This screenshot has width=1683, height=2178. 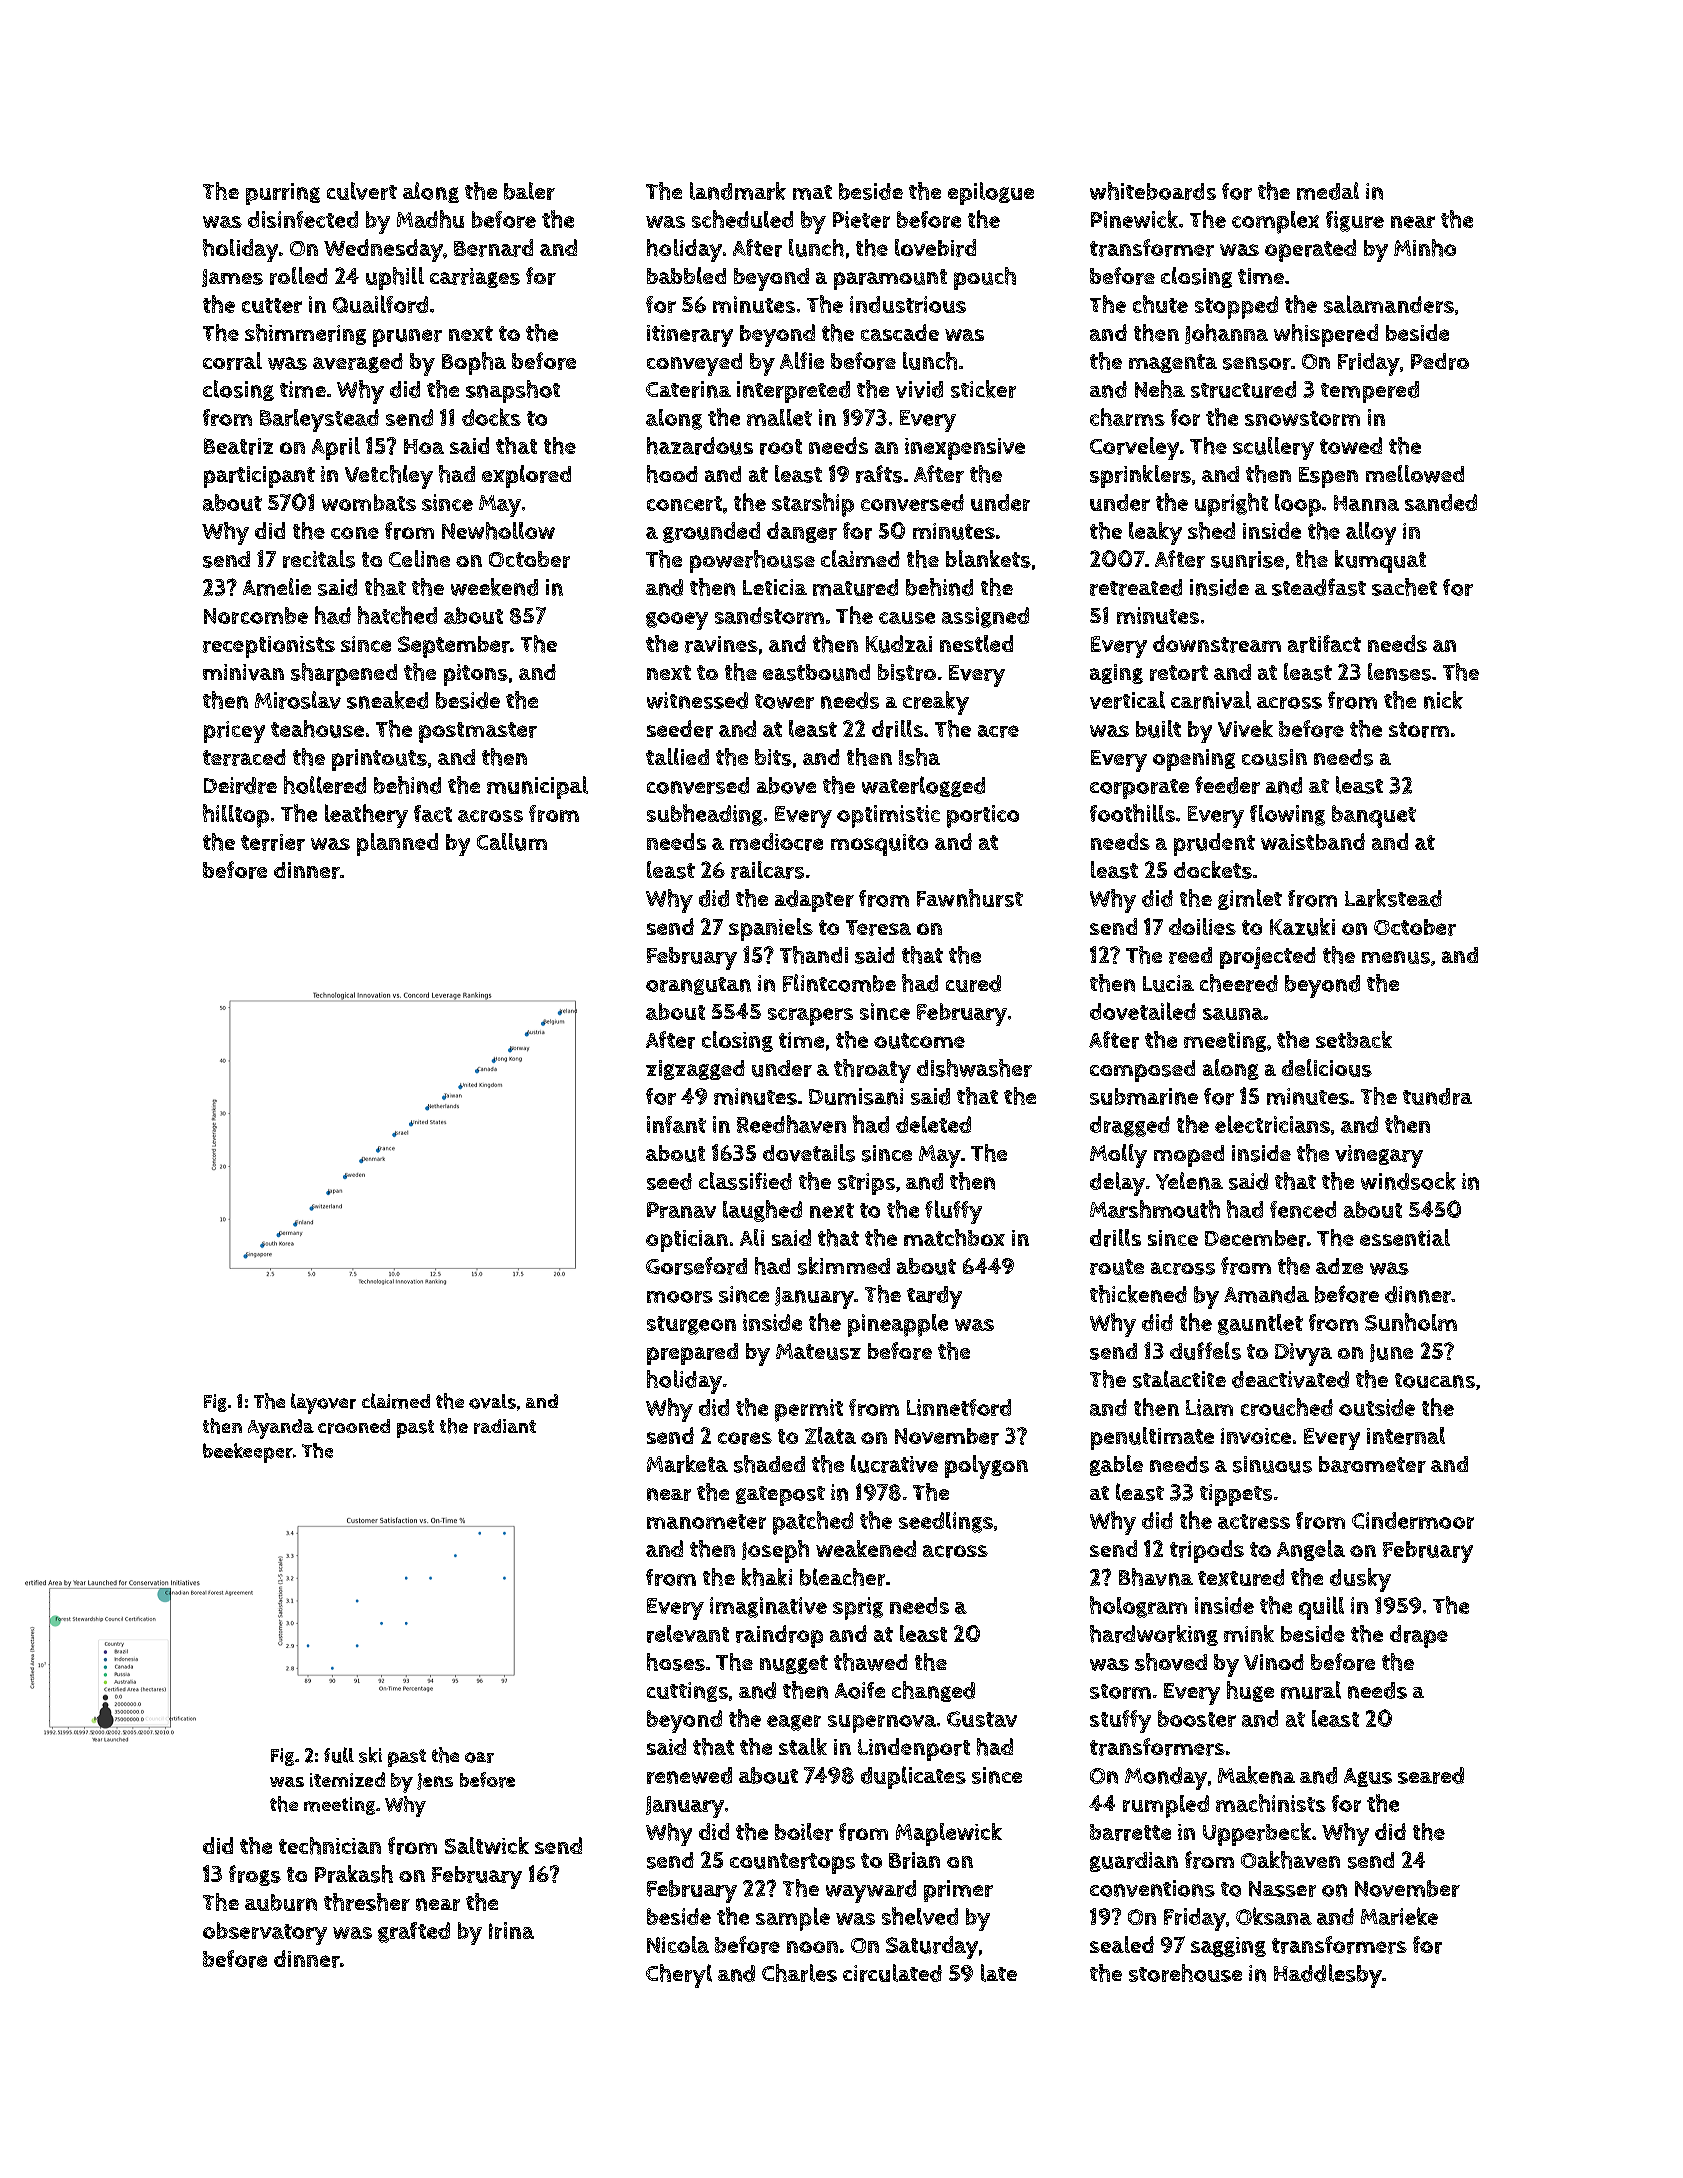 What do you see at coordinates (366, 816) in the screenshot?
I see `leathery` at bounding box center [366, 816].
